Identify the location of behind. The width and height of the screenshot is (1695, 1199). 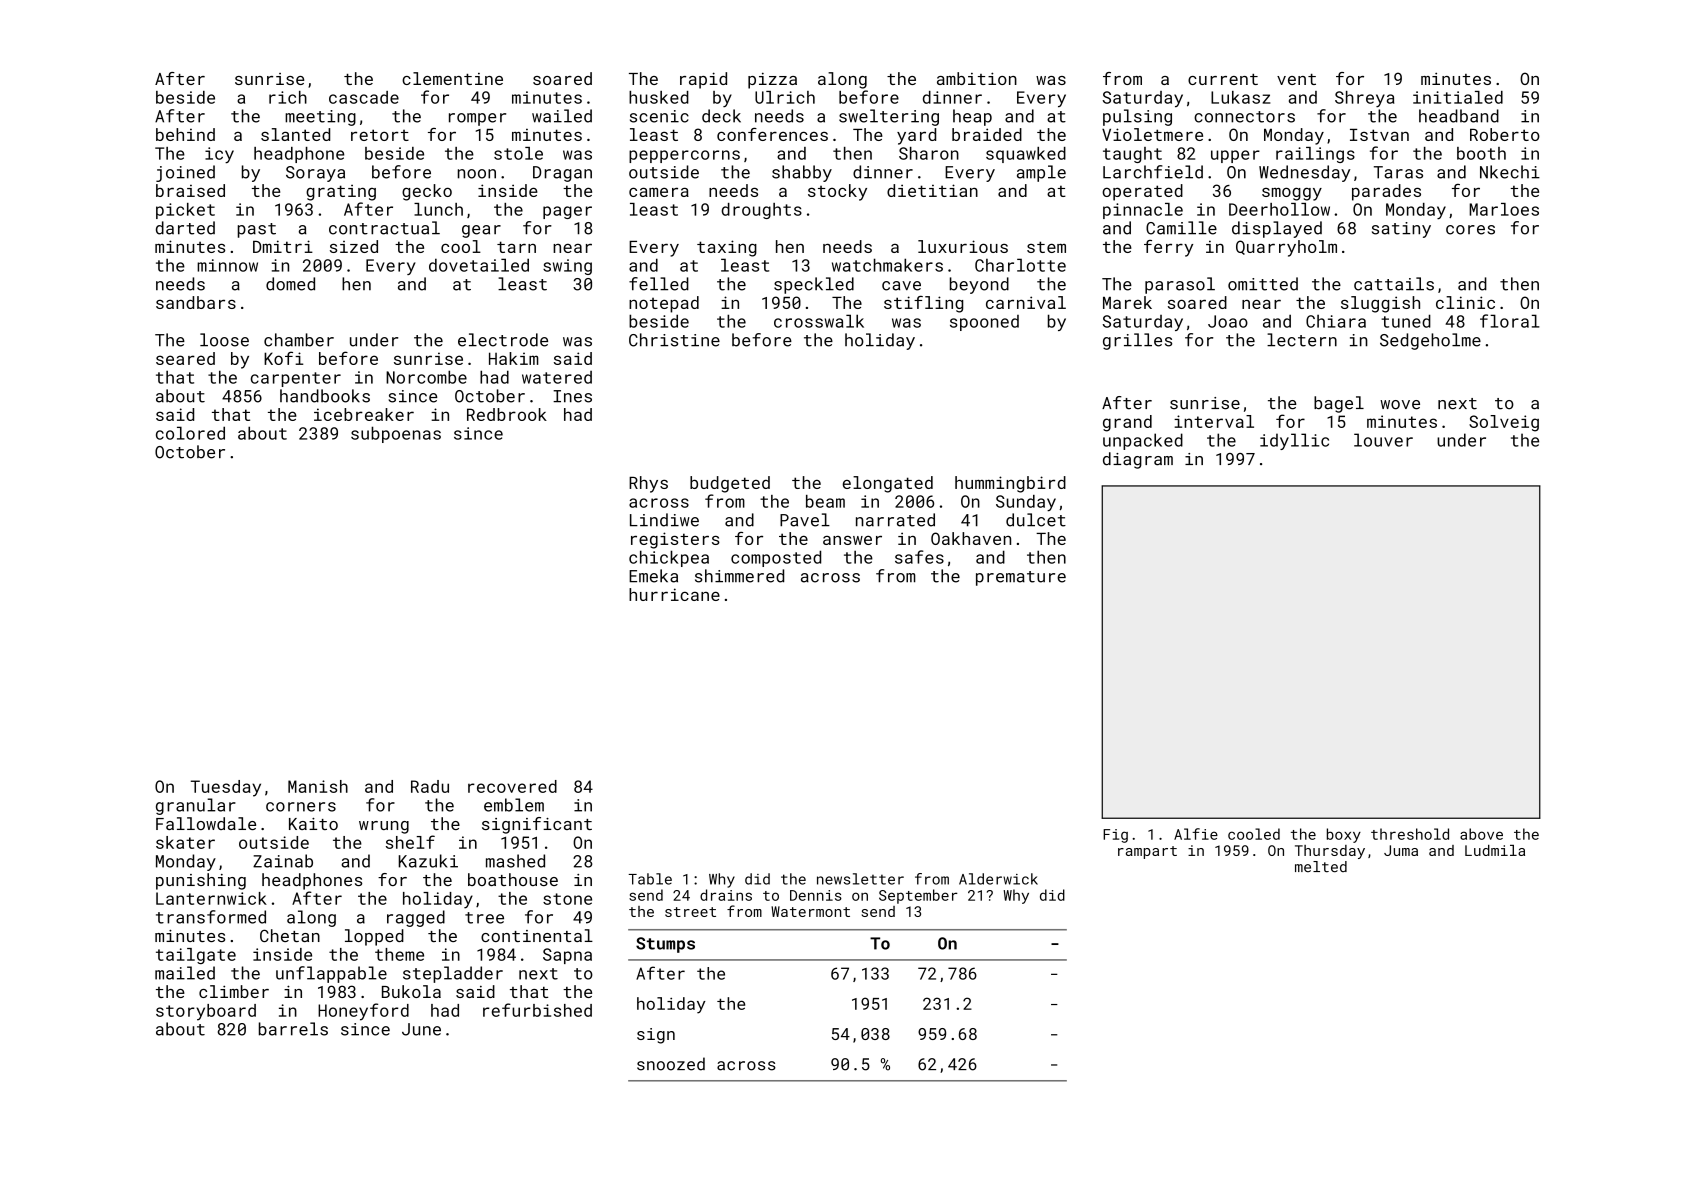
(185, 134).
